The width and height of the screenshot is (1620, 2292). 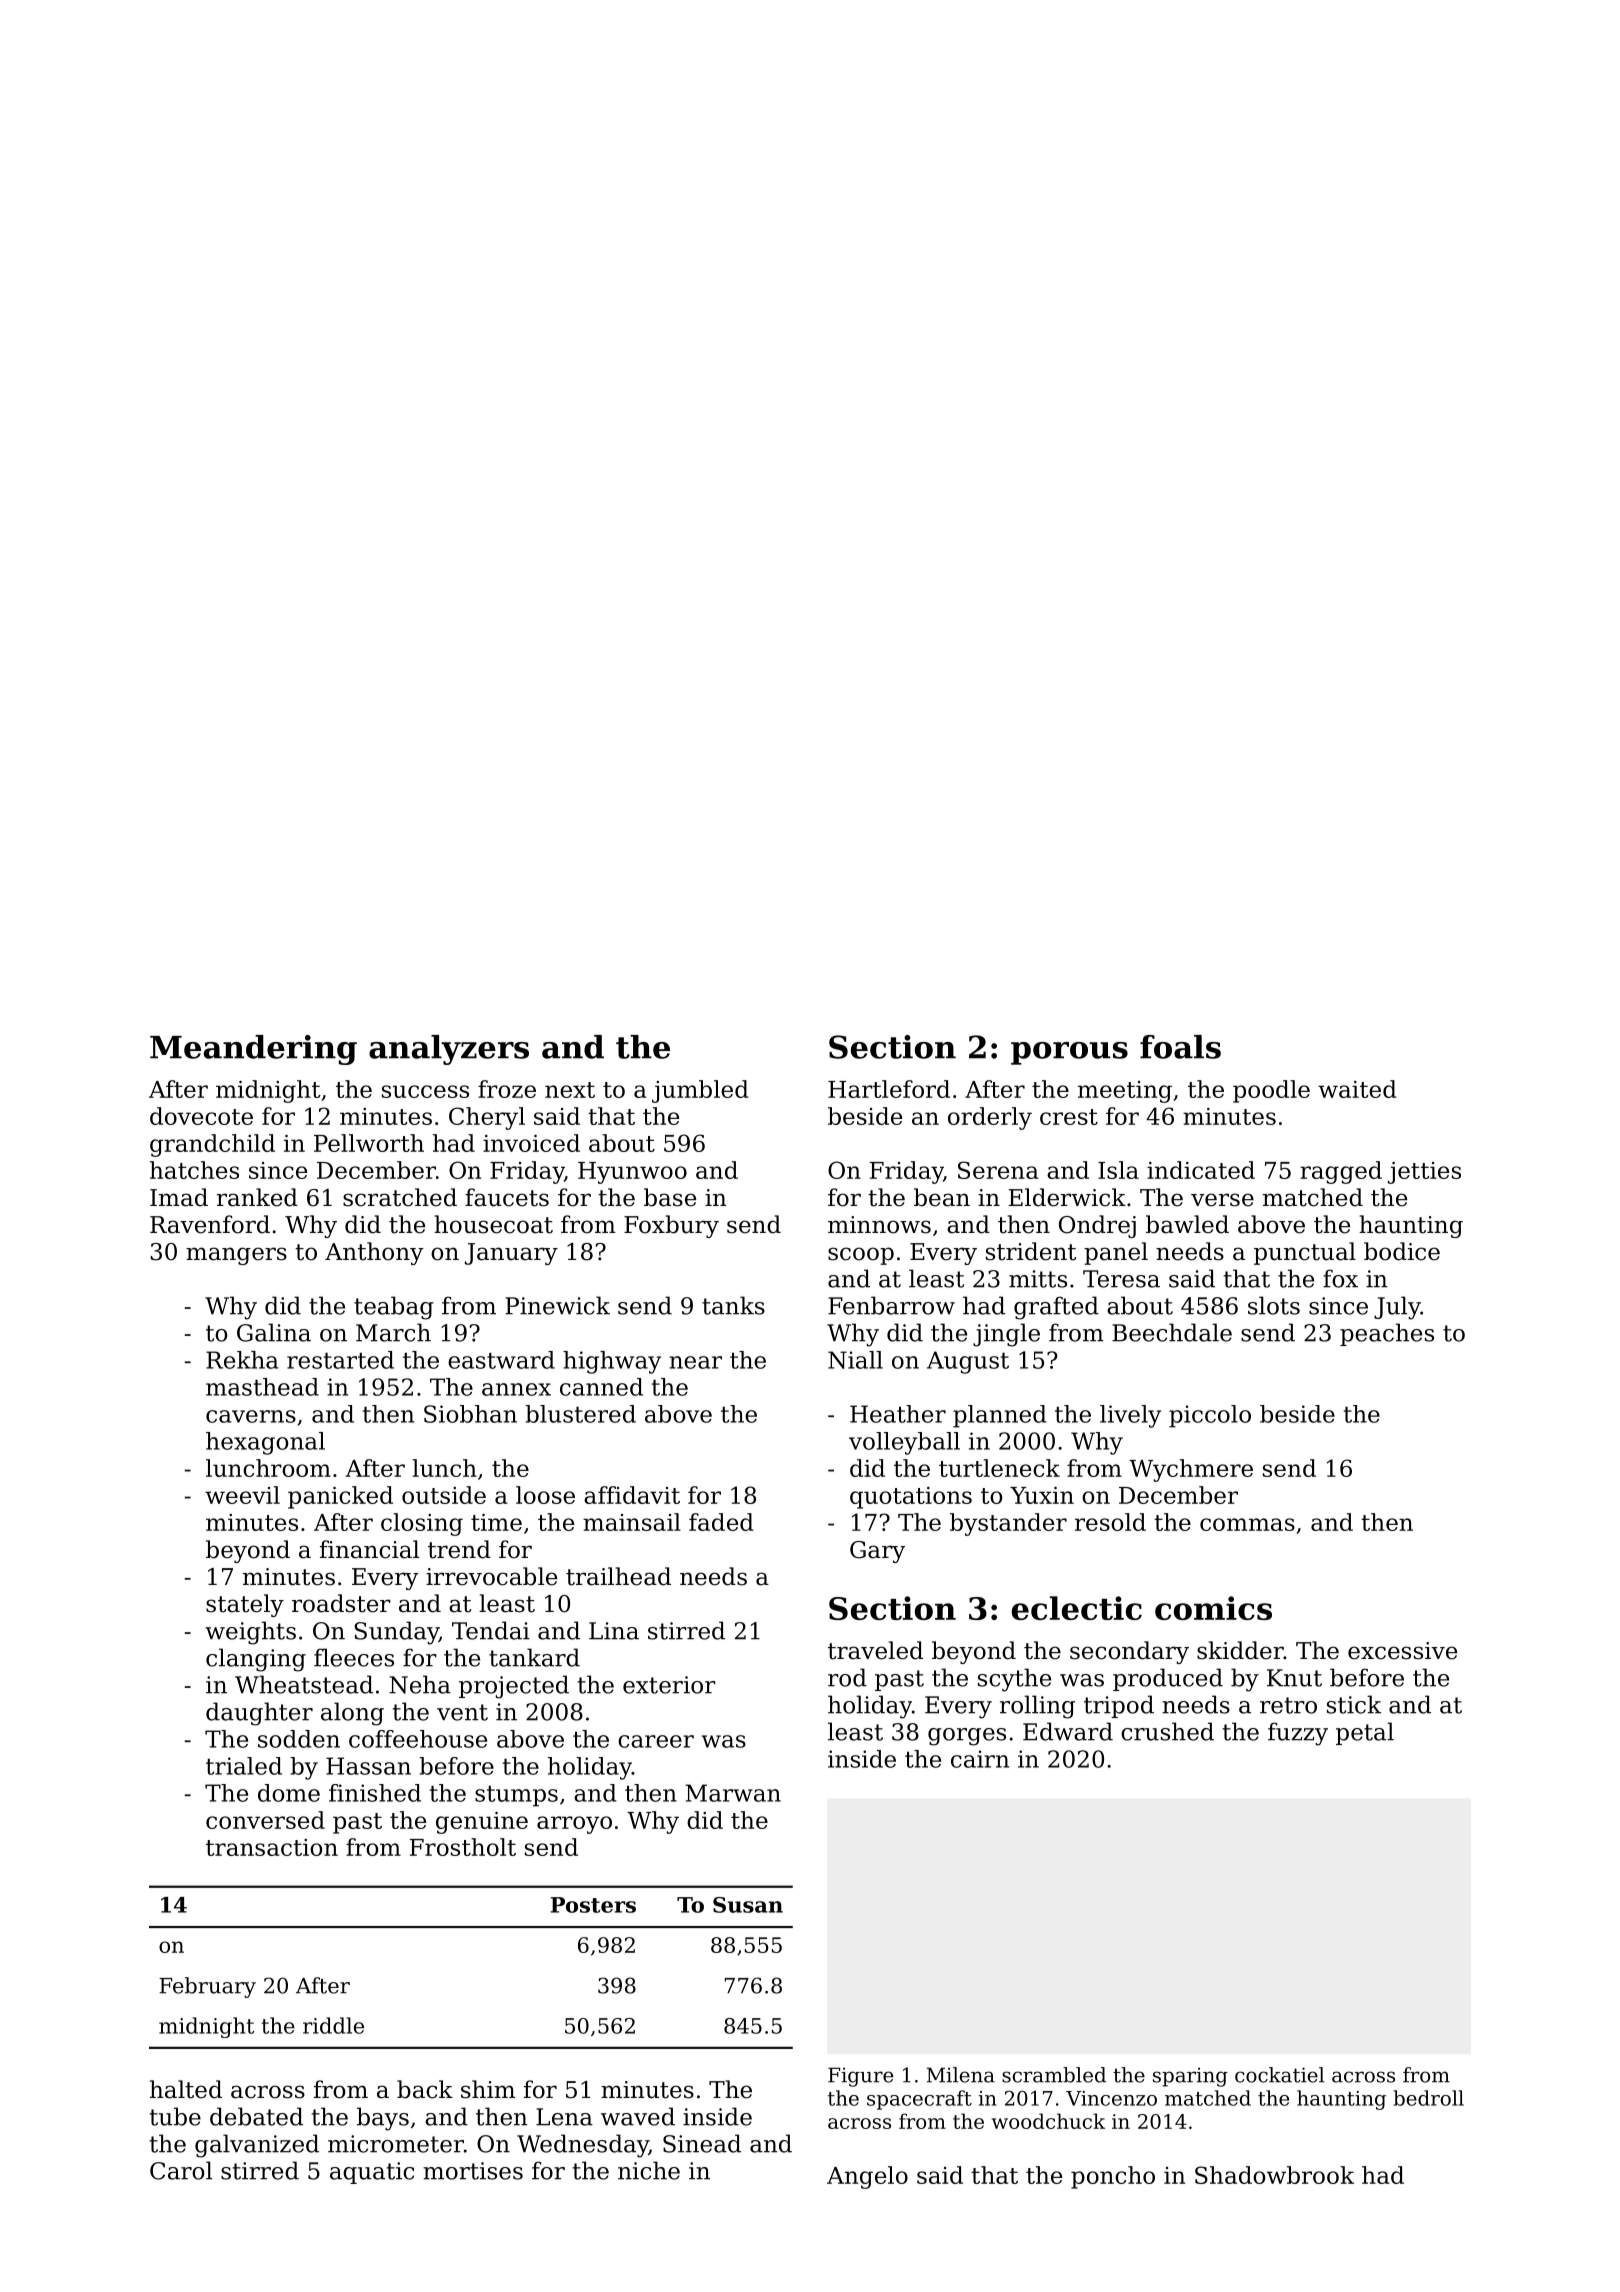 I want to click on Marwan, so click(x=733, y=1793).
